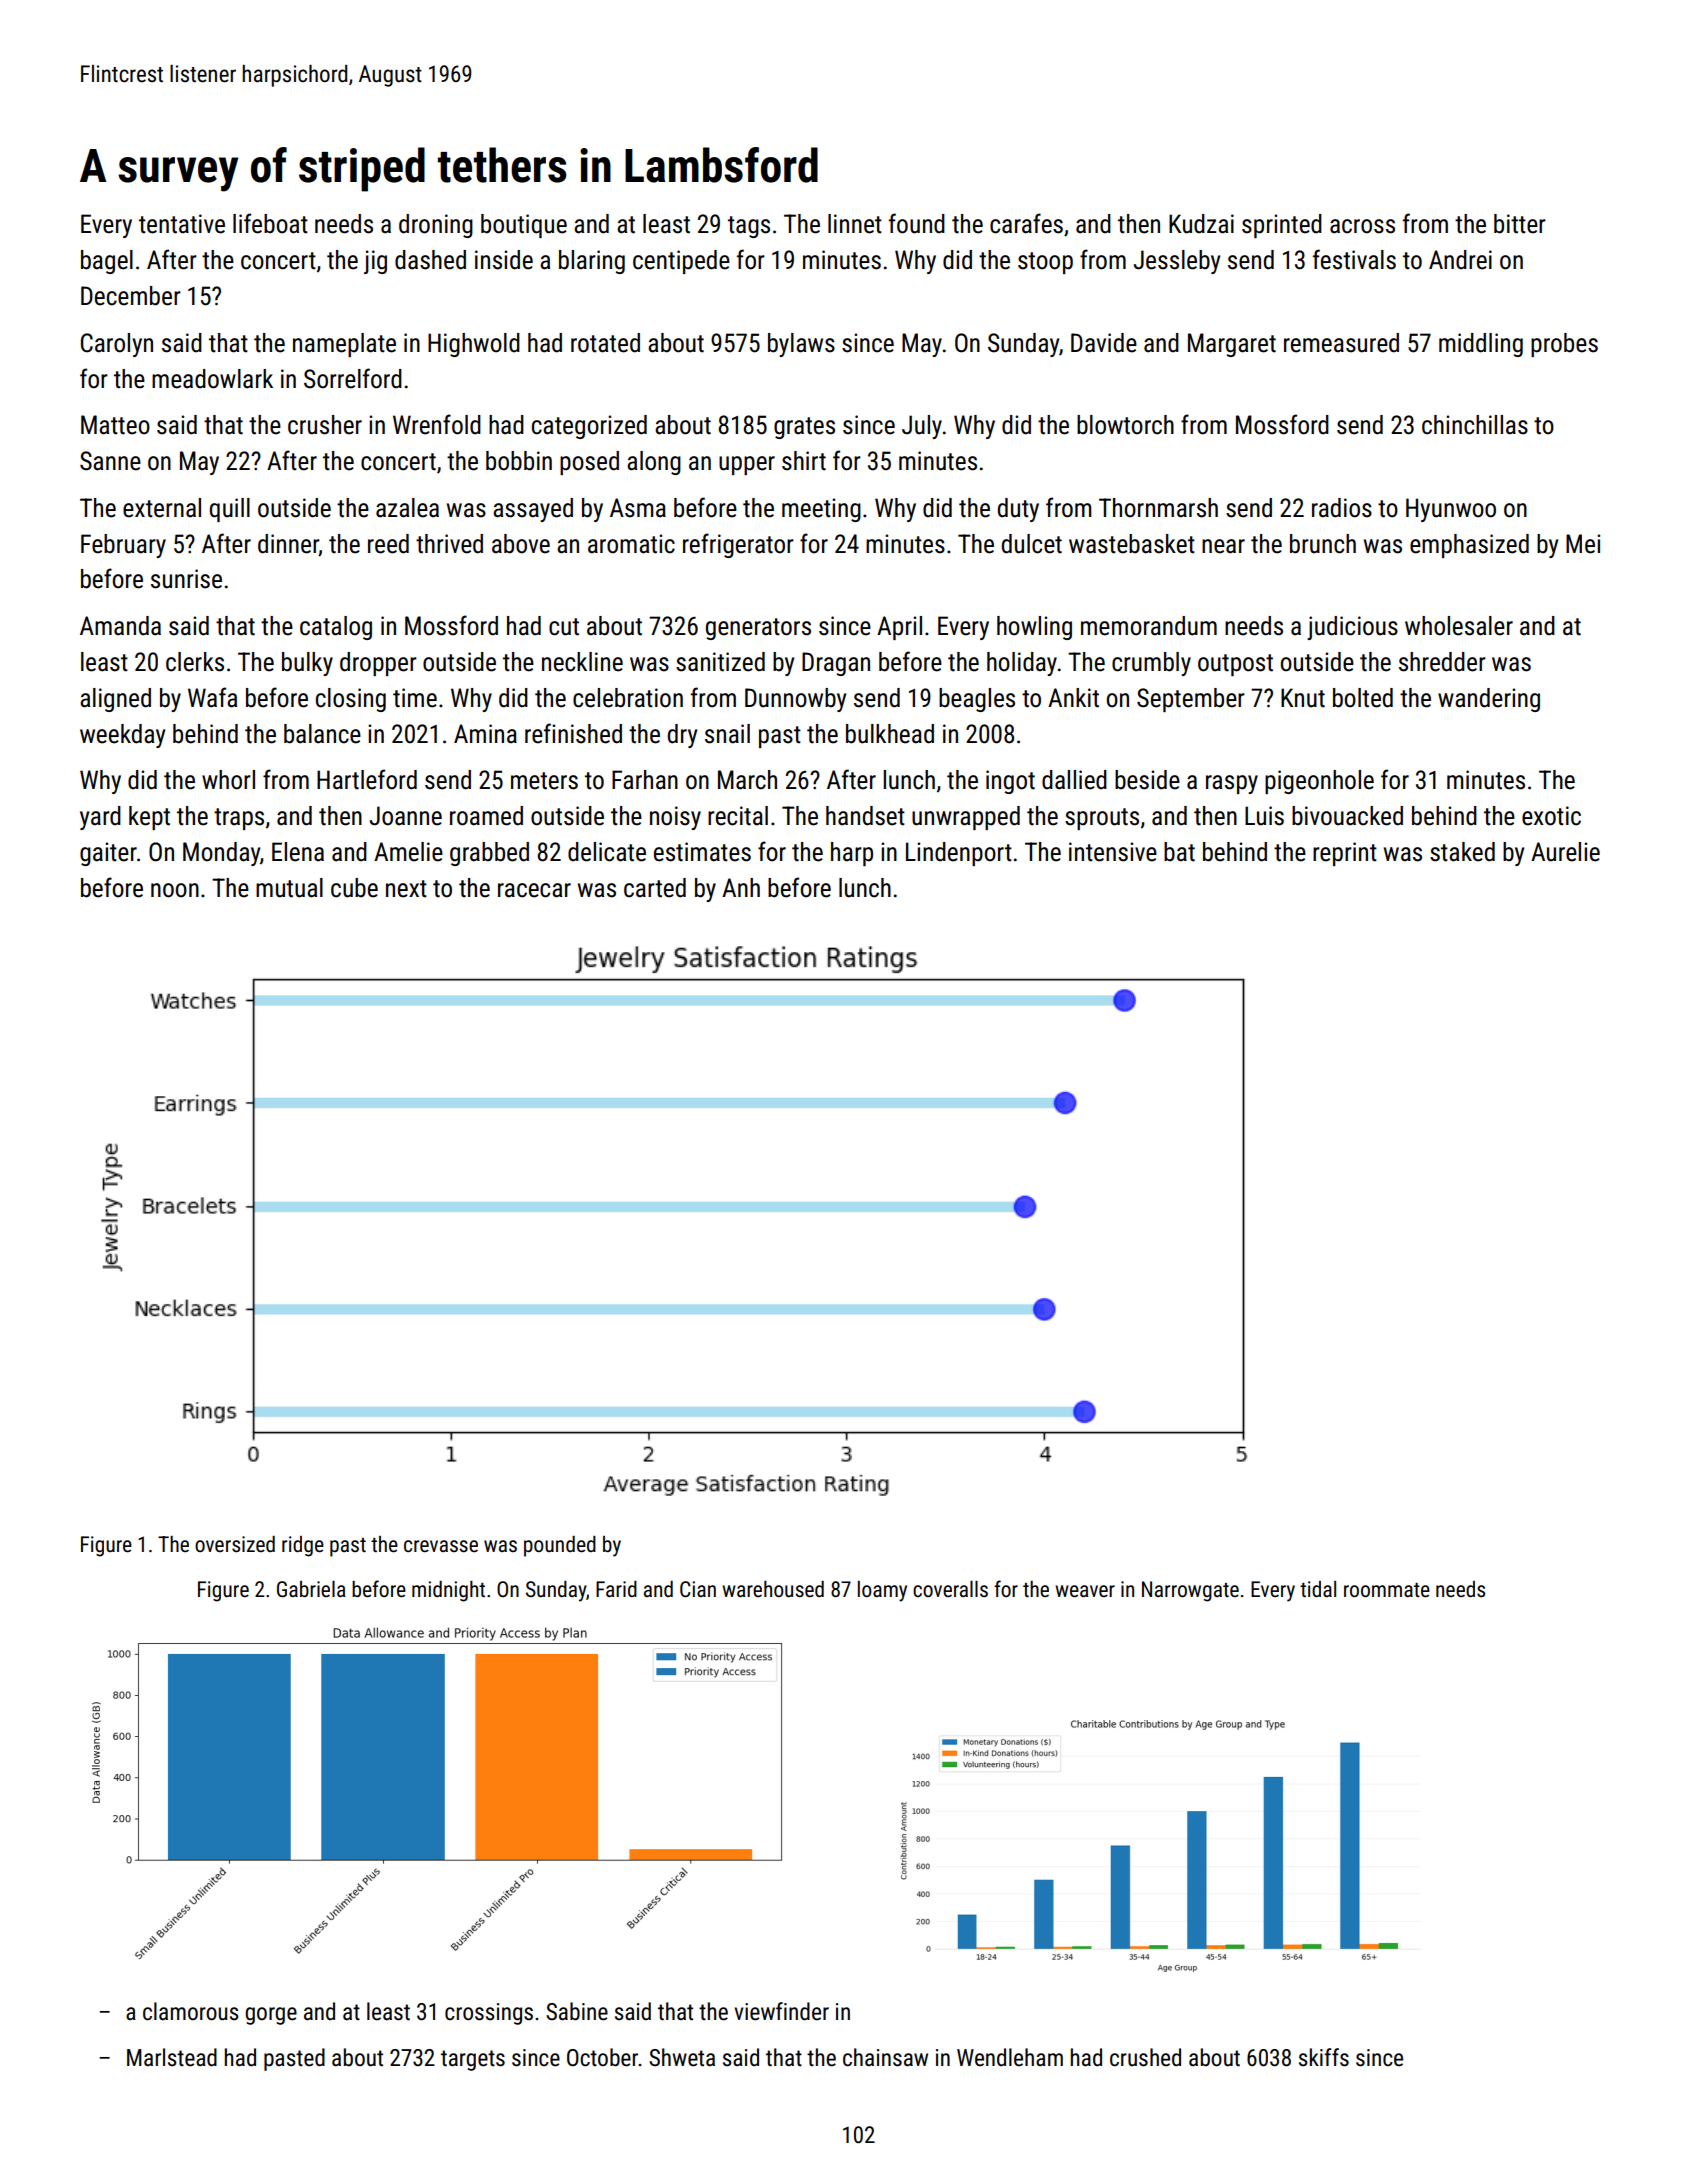  Describe the element at coordinates (1583, 544) in the screenshot. I see `Mei` at that location.
